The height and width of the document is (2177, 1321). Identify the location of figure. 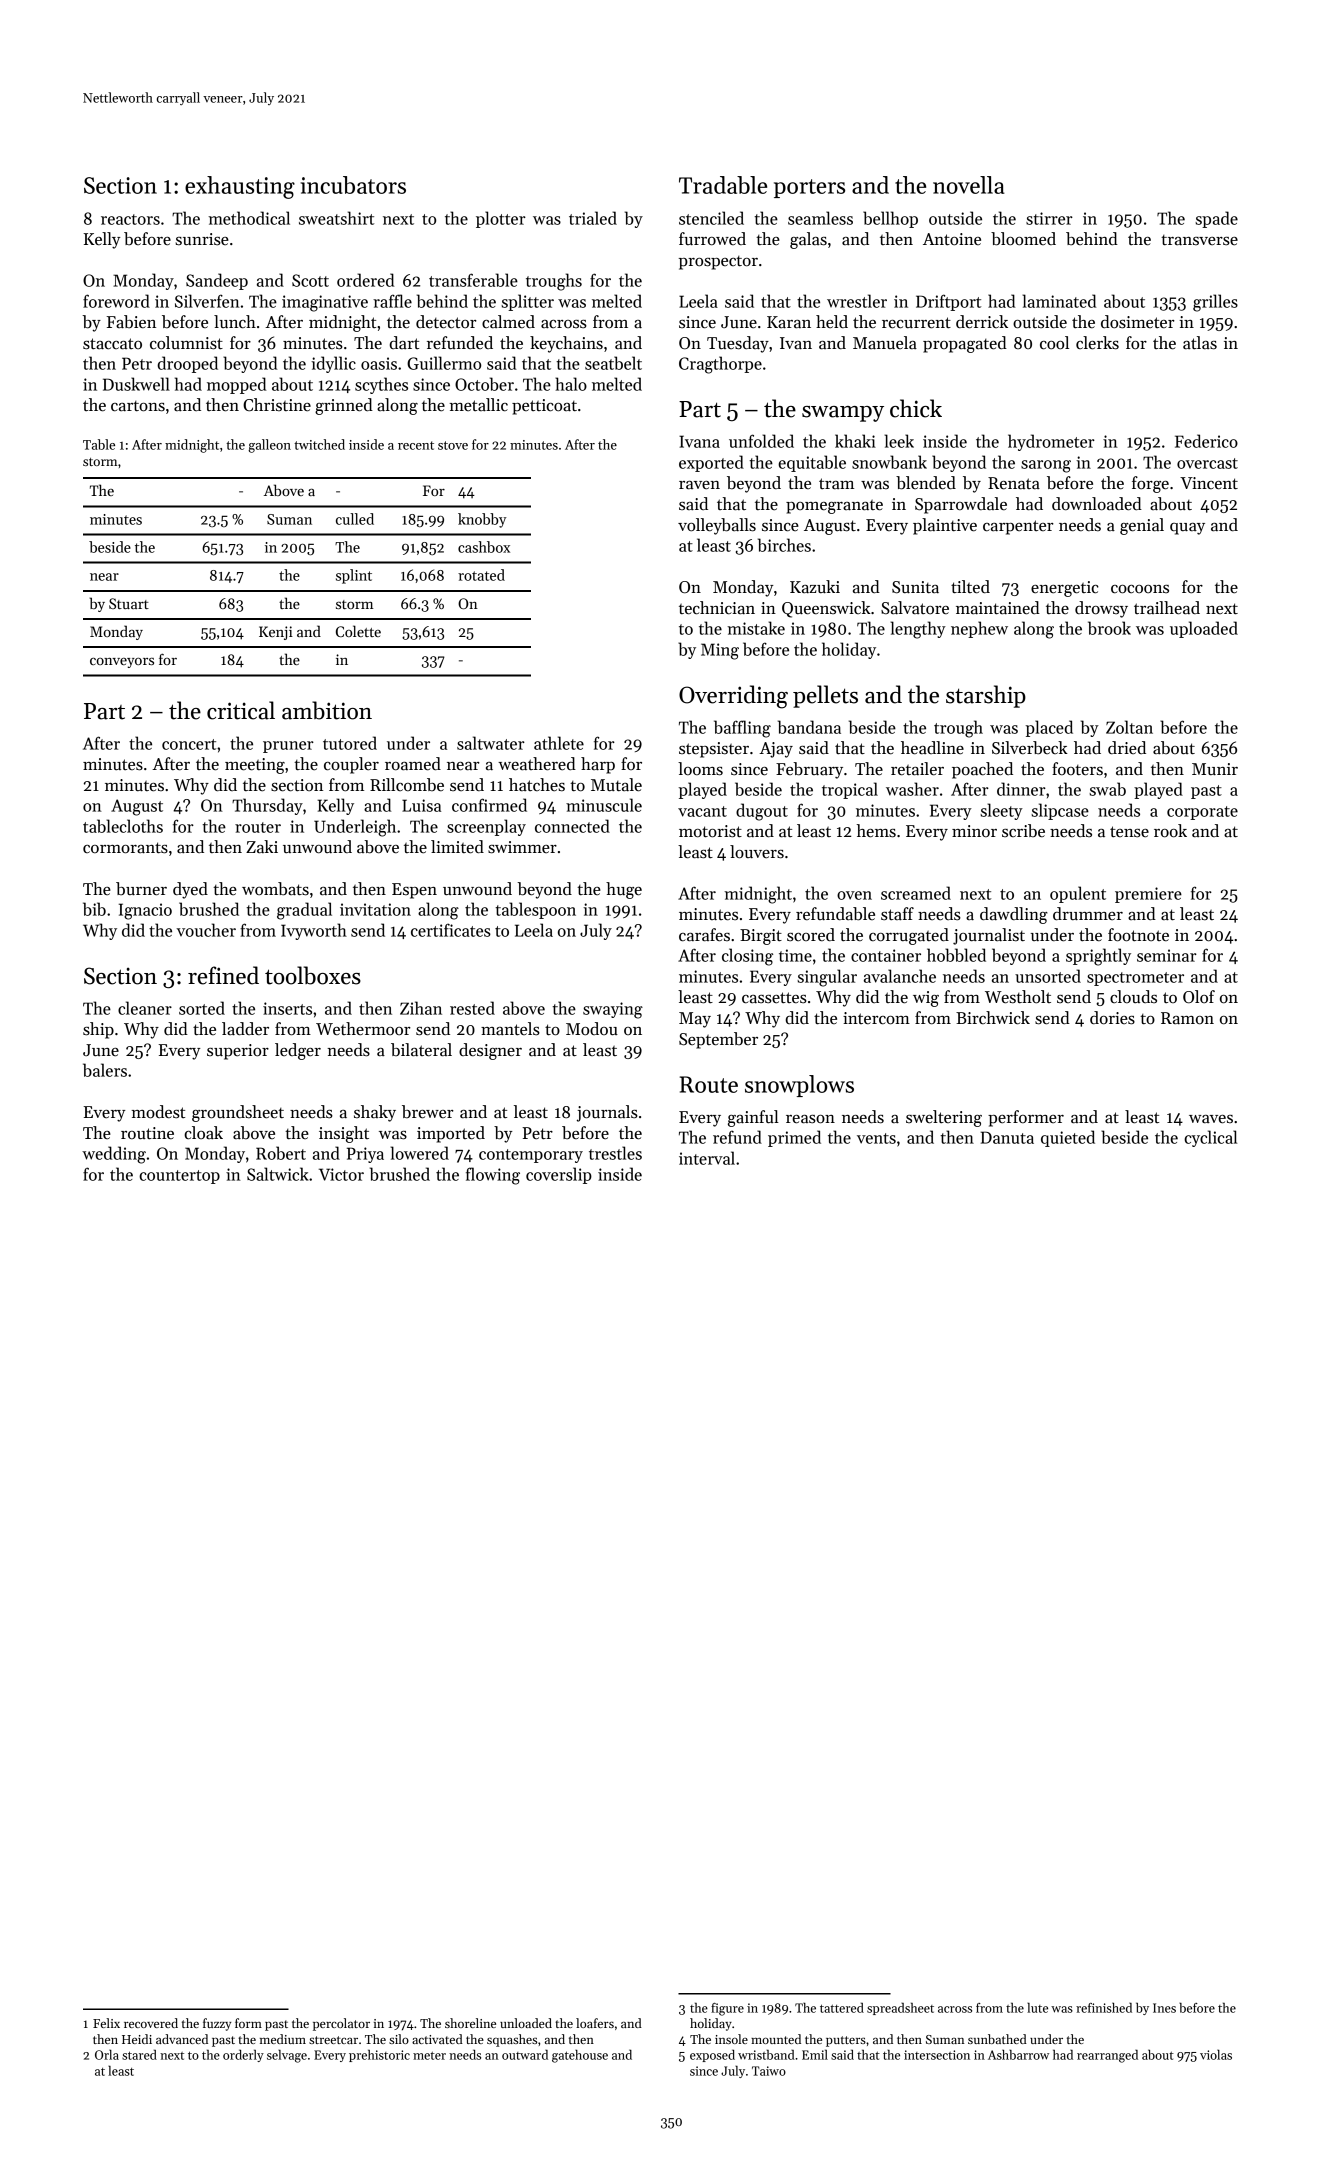
(727, 2009).
